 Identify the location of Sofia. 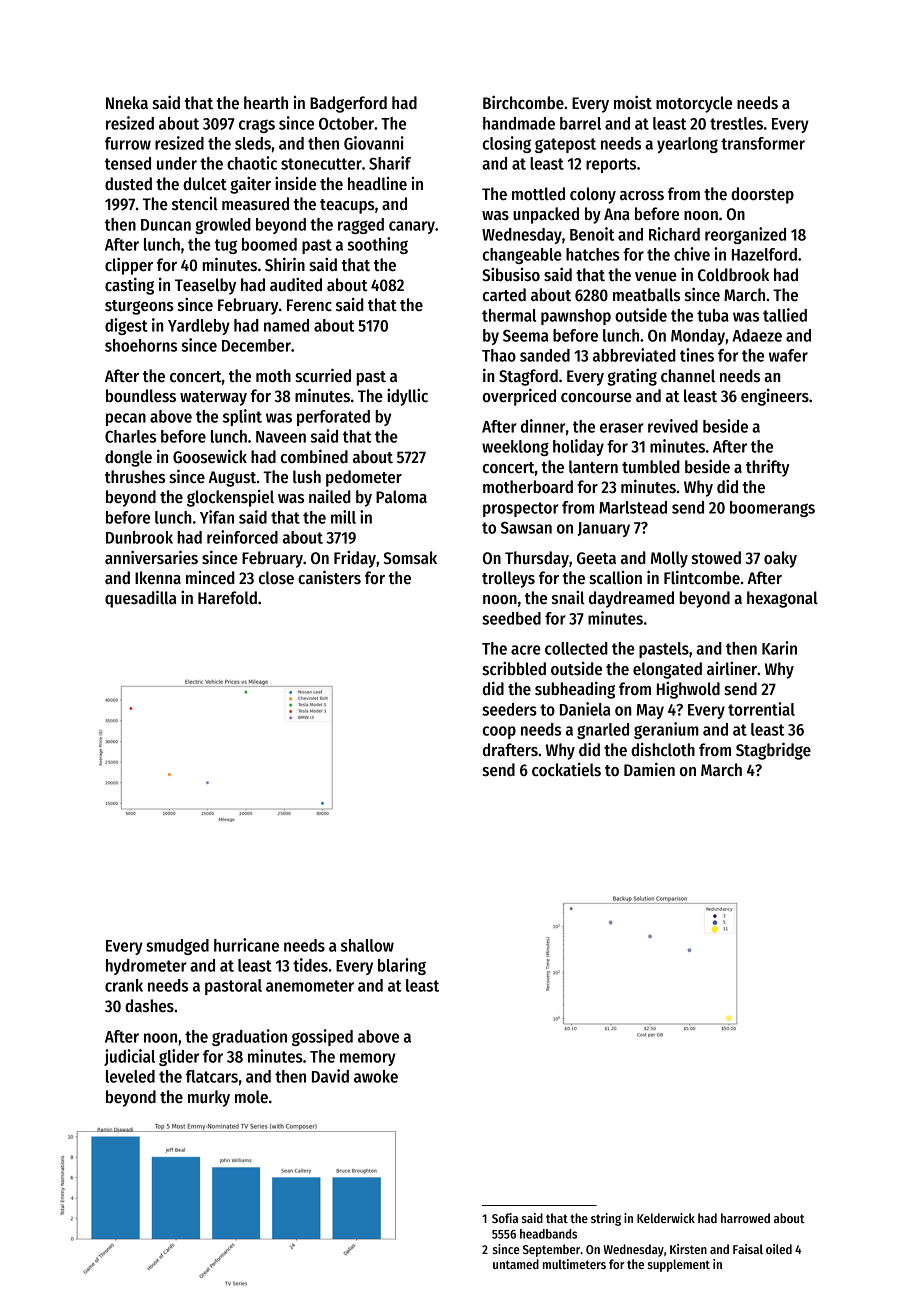
(505, 1218).
